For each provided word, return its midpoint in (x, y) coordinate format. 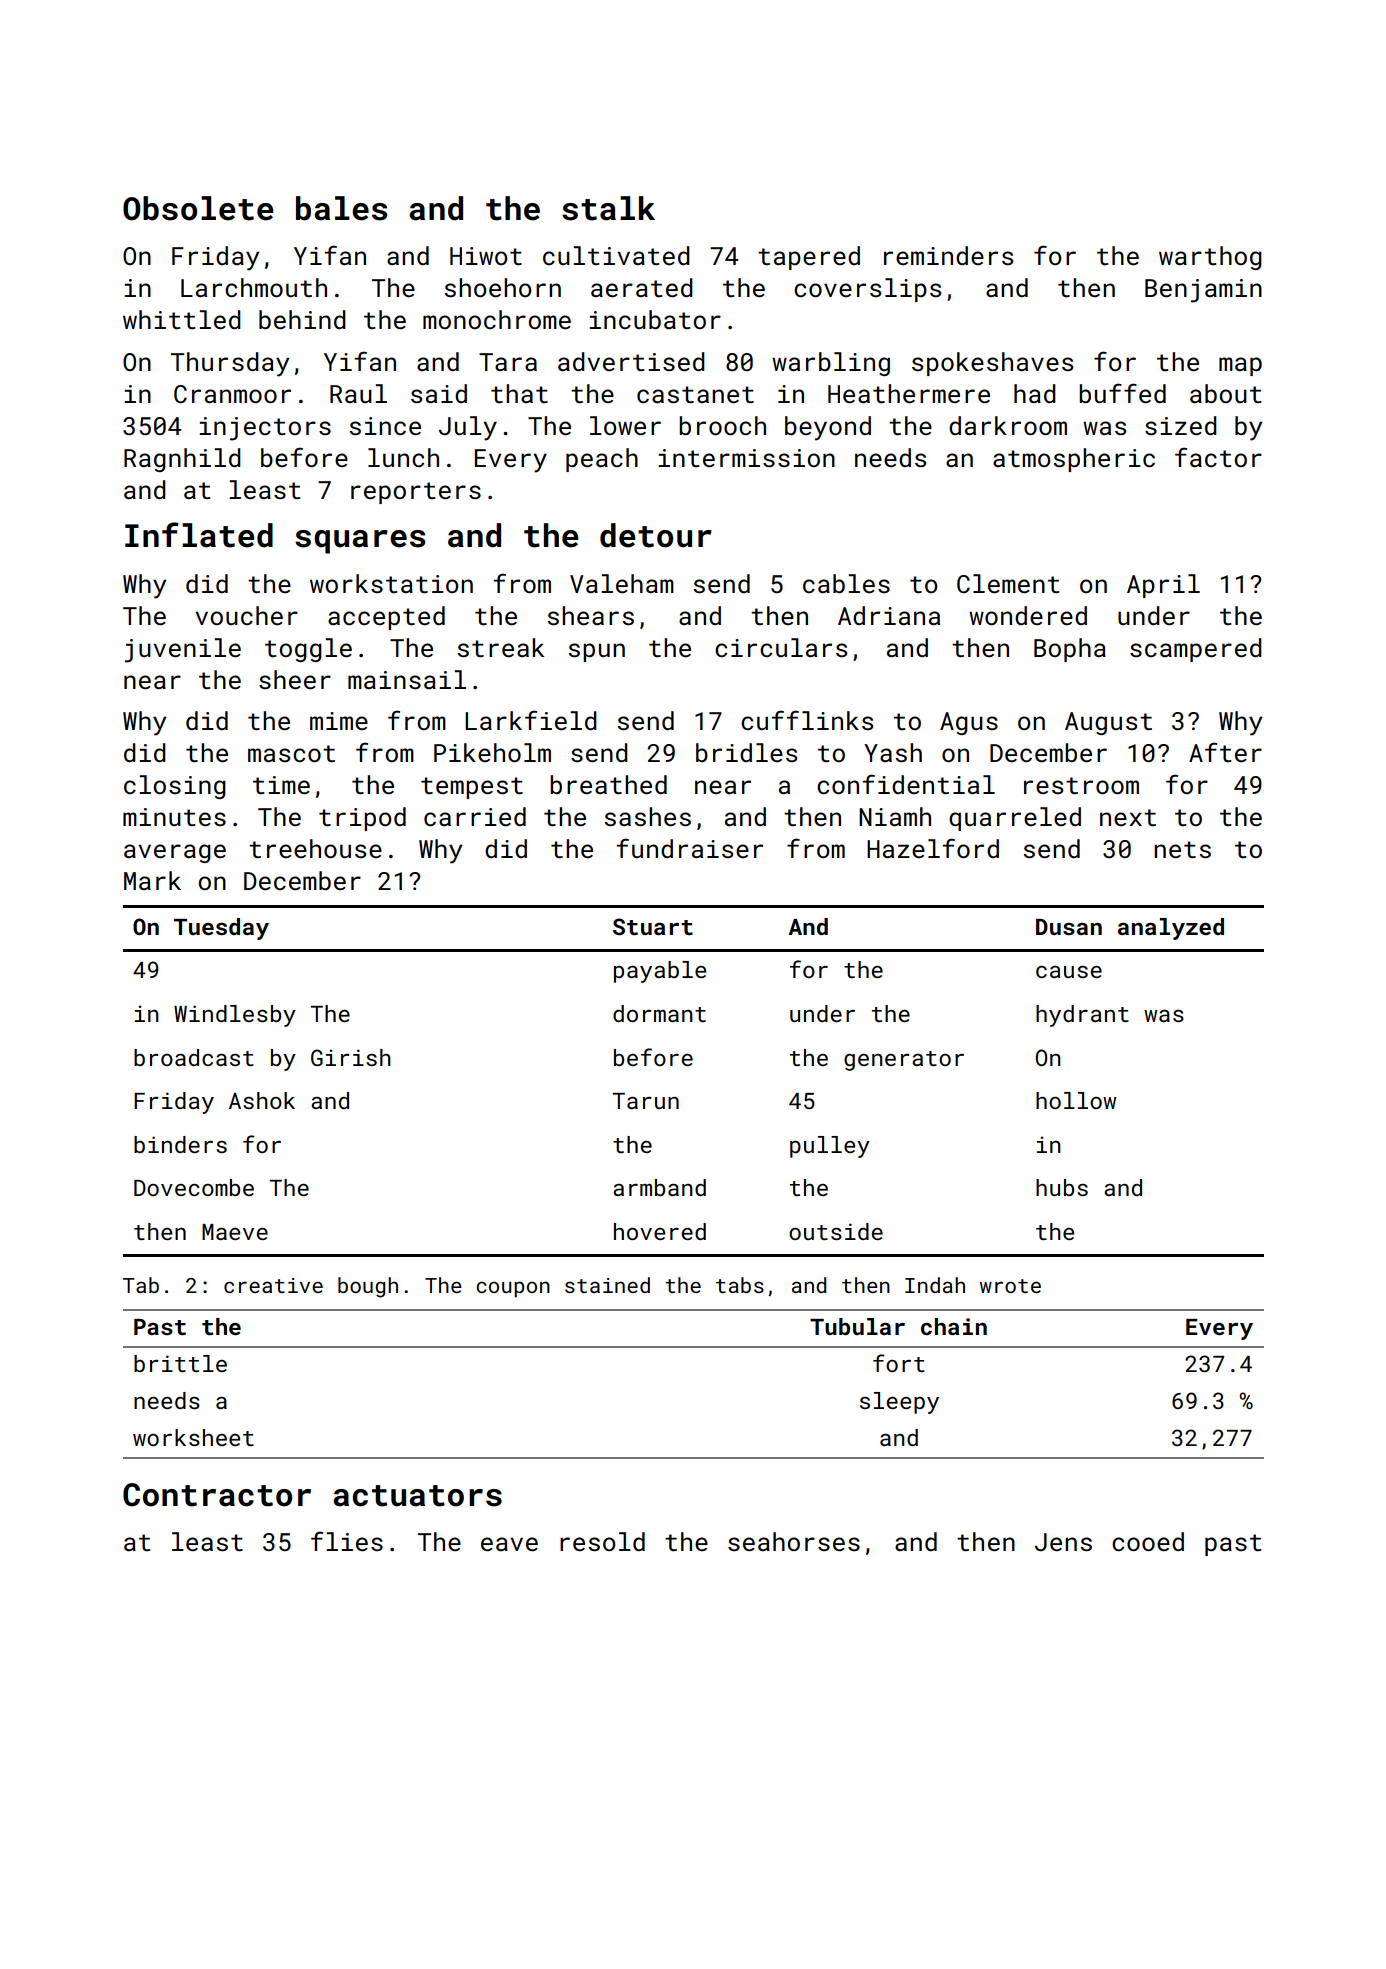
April (1163, 586)
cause (1069, 972)
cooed (1148, 1542)
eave (509, 1544)
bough (368, 1287)
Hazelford (933, 848)
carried (475, 817)
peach (602, 460)
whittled (182, 320)
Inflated (199, 535)
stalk (608, 208)
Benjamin (1203, 291)
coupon (513, 1289)
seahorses (794, 1542)
